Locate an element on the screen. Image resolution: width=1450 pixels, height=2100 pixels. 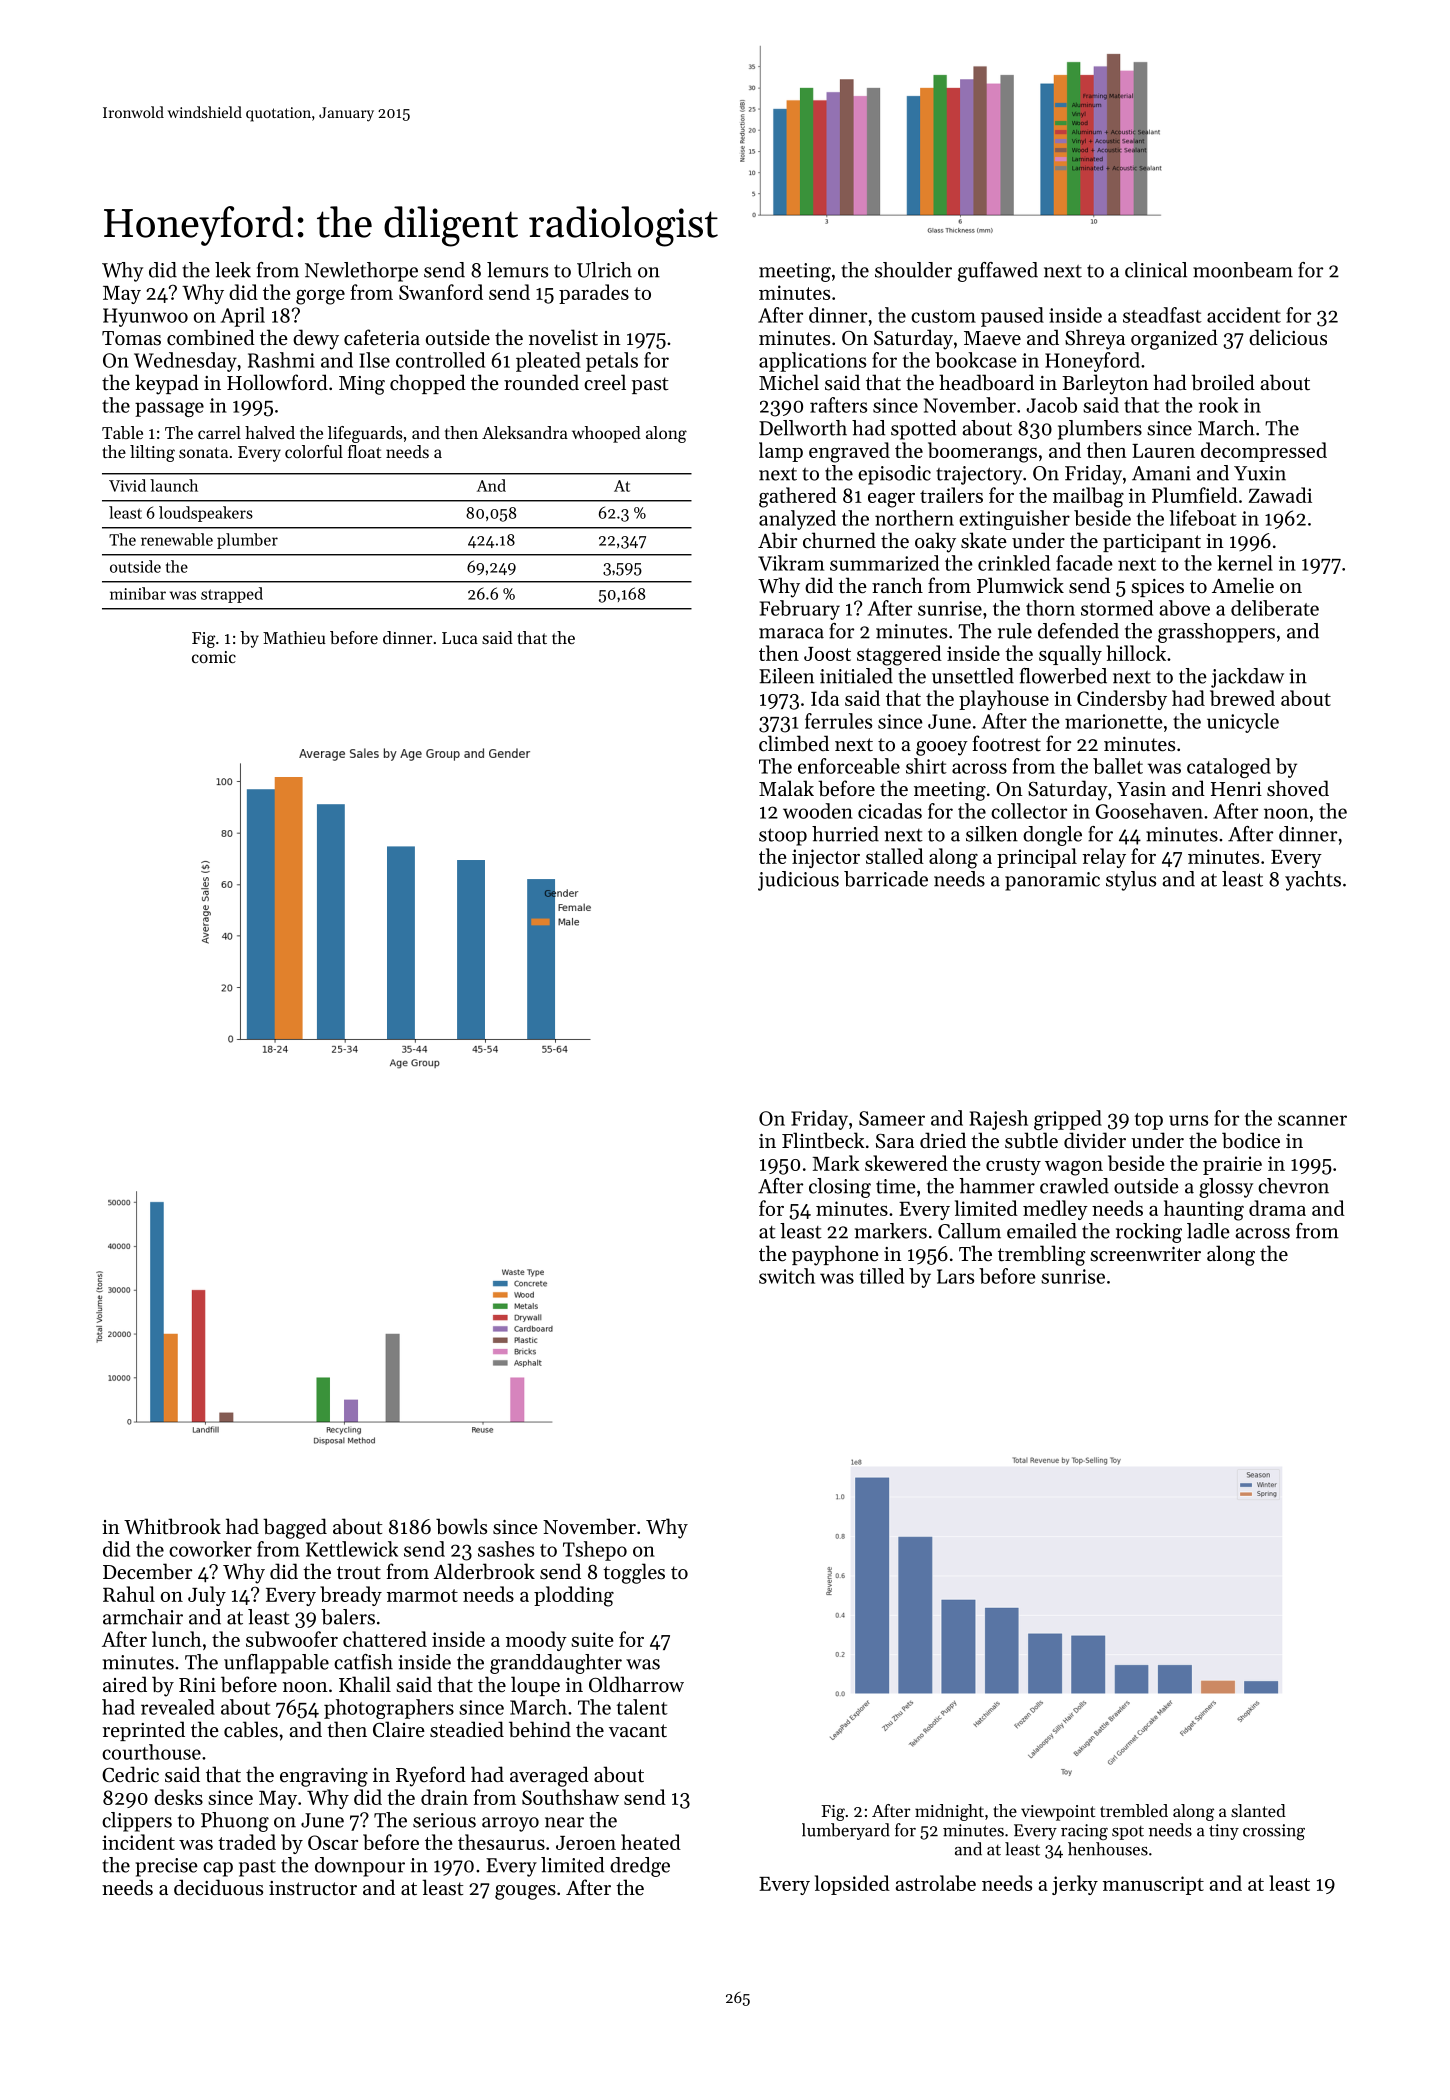
playhouse is located at coordinates (1004, 700).
